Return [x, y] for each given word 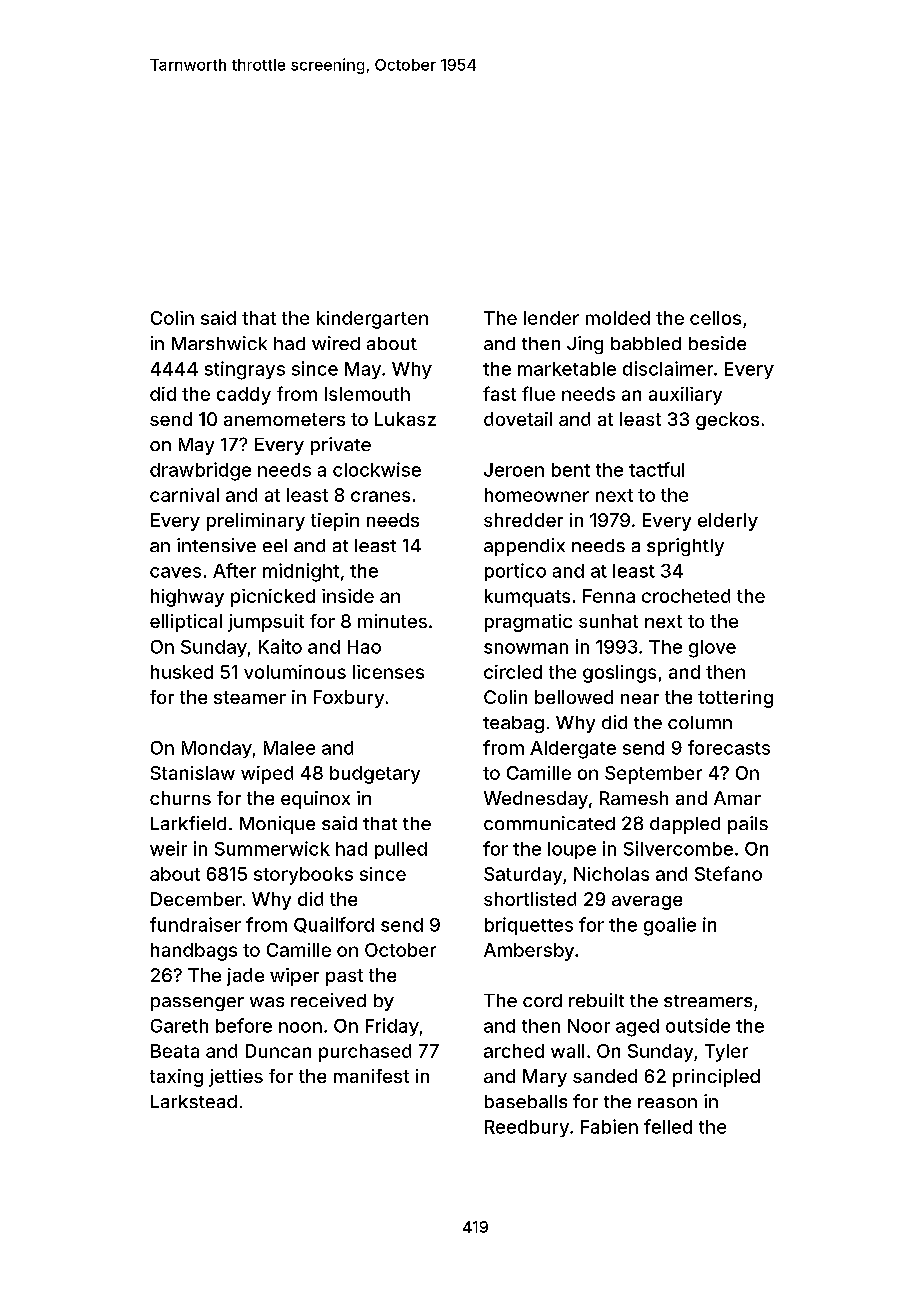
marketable [567, 369]
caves [175, 572]
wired [336, 343]
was [267, 1002]
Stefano [728, 873]
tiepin [335, 522]
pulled [401, 850]
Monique [277, 825]
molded [618, 318]
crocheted [686, 596]
